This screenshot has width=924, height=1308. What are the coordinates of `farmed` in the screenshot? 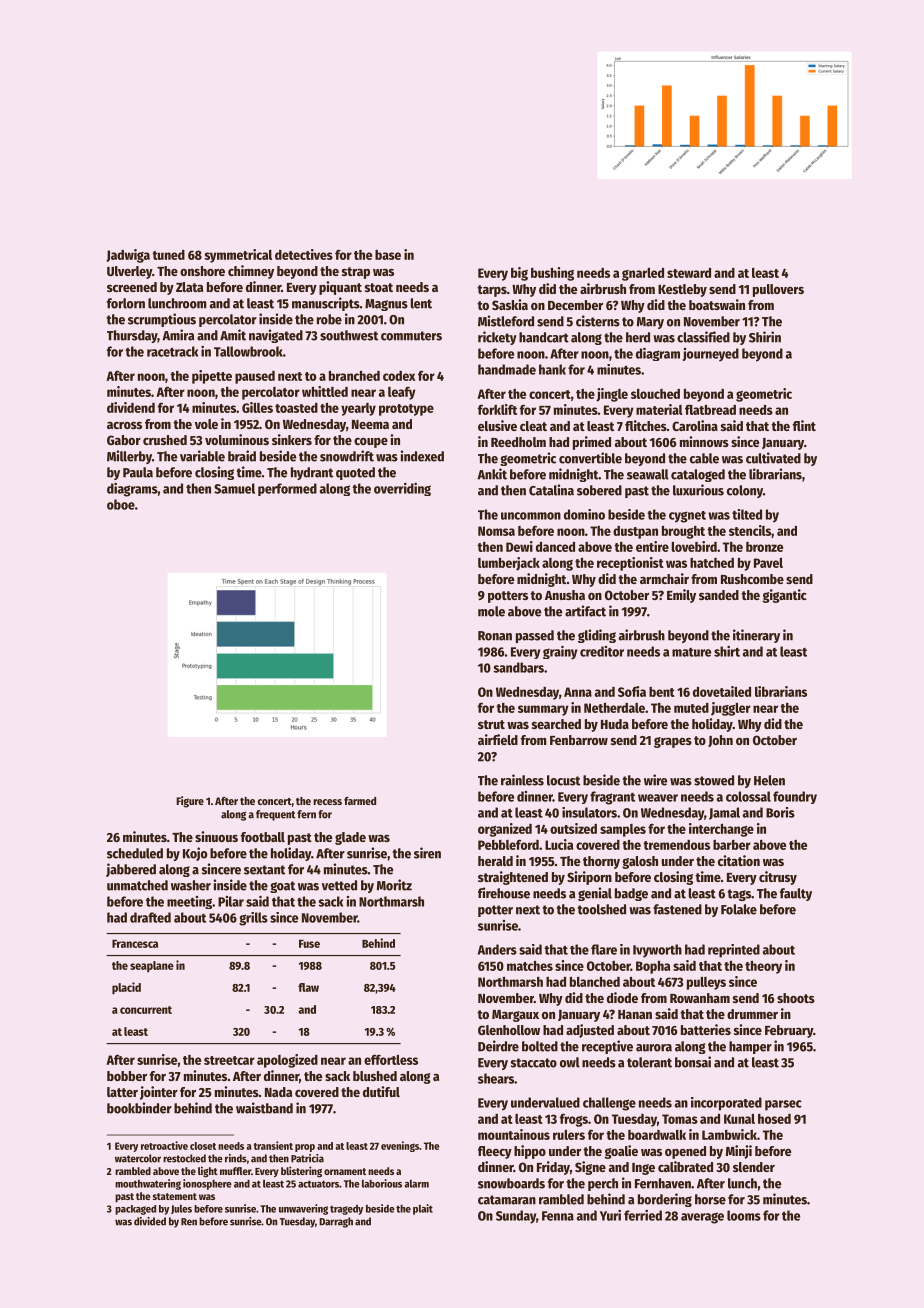 It's located at (360, 801).
